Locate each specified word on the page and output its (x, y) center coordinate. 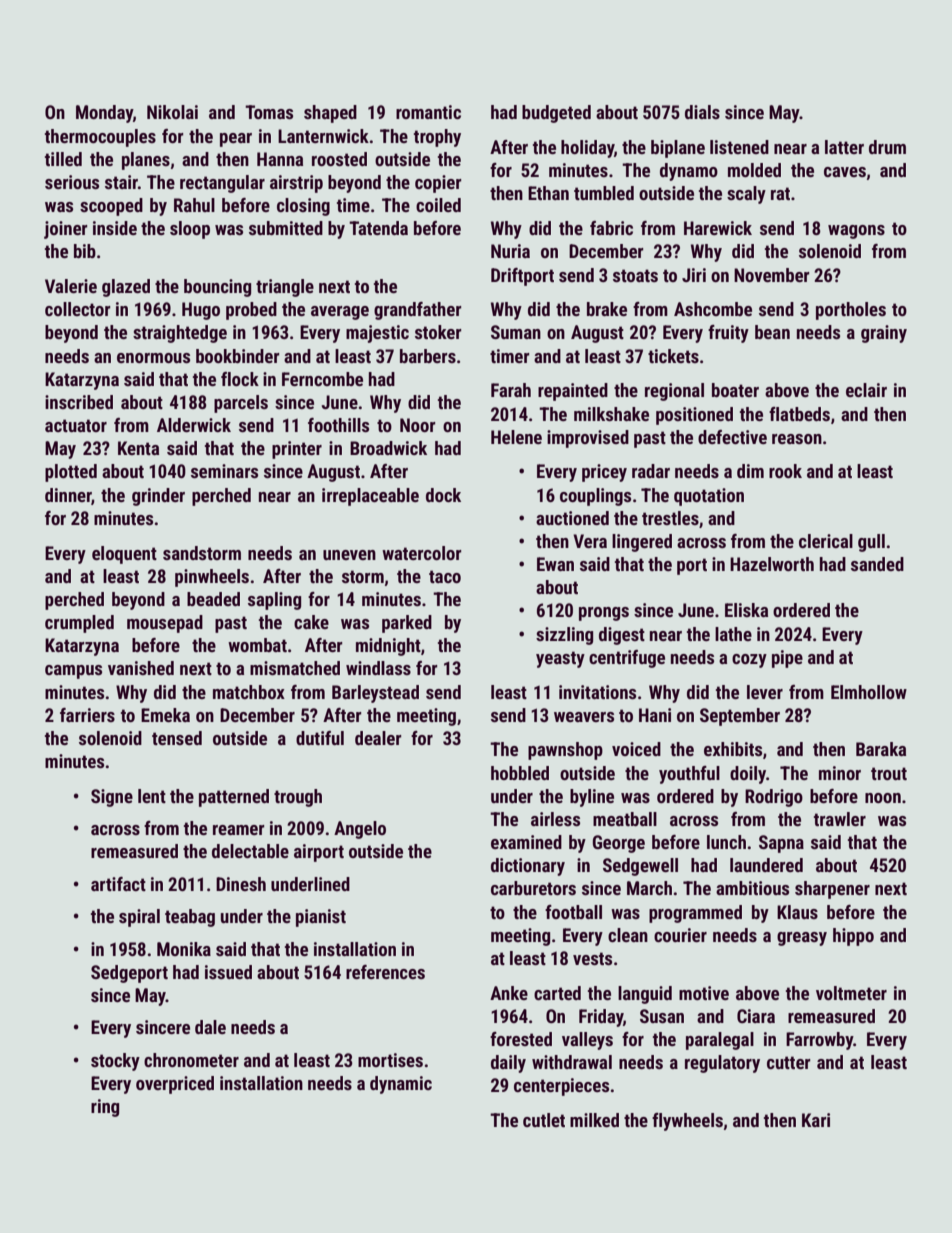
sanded (877, 564)
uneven (349, 555)
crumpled (79, 624)
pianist (321, 918)
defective (732, 437)
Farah (511, 390)
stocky (115, 1062)
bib (85, 251)
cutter (789, 1062)
